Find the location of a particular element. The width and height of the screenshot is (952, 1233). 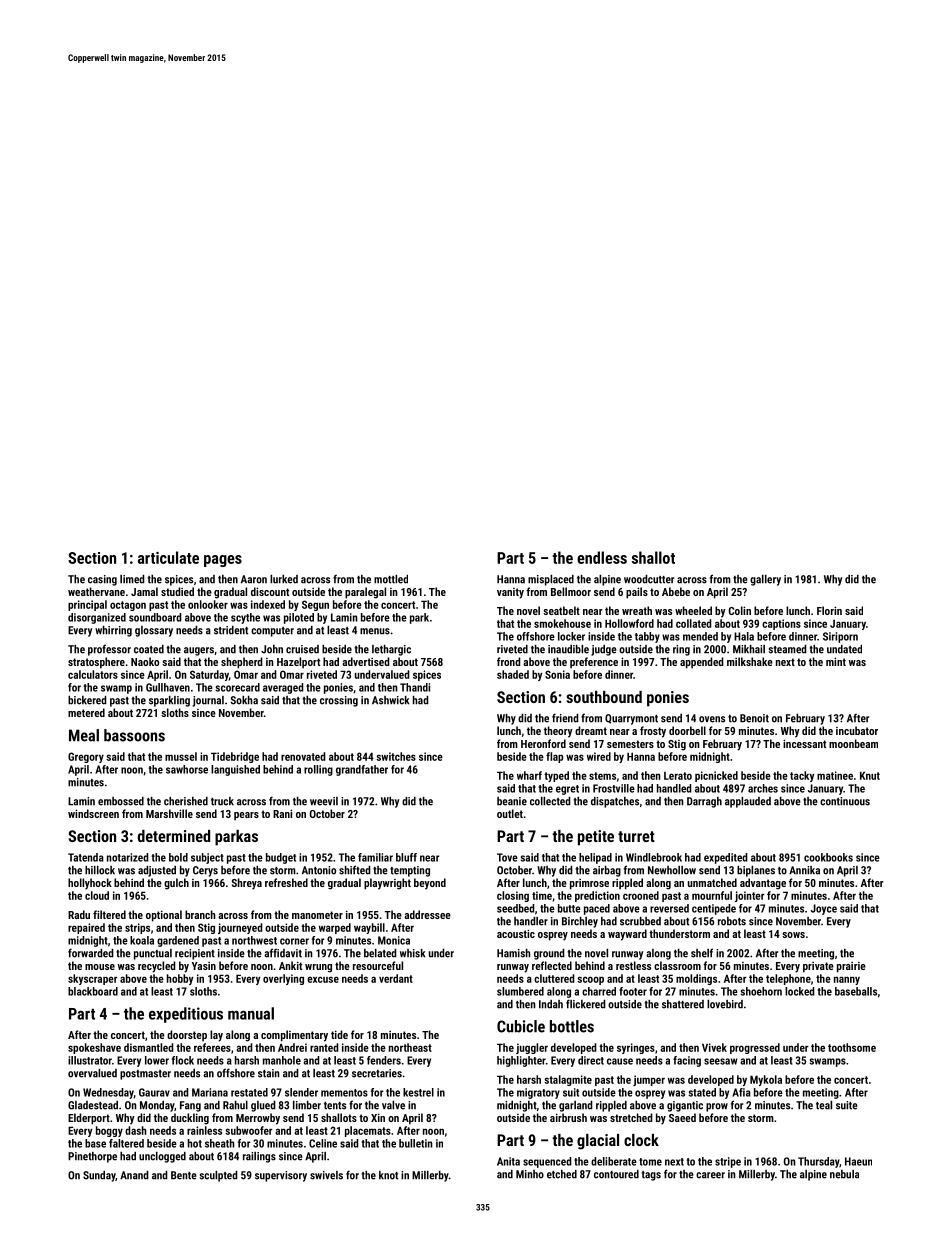

Bellmoor is located at coordinates (571, 591).
